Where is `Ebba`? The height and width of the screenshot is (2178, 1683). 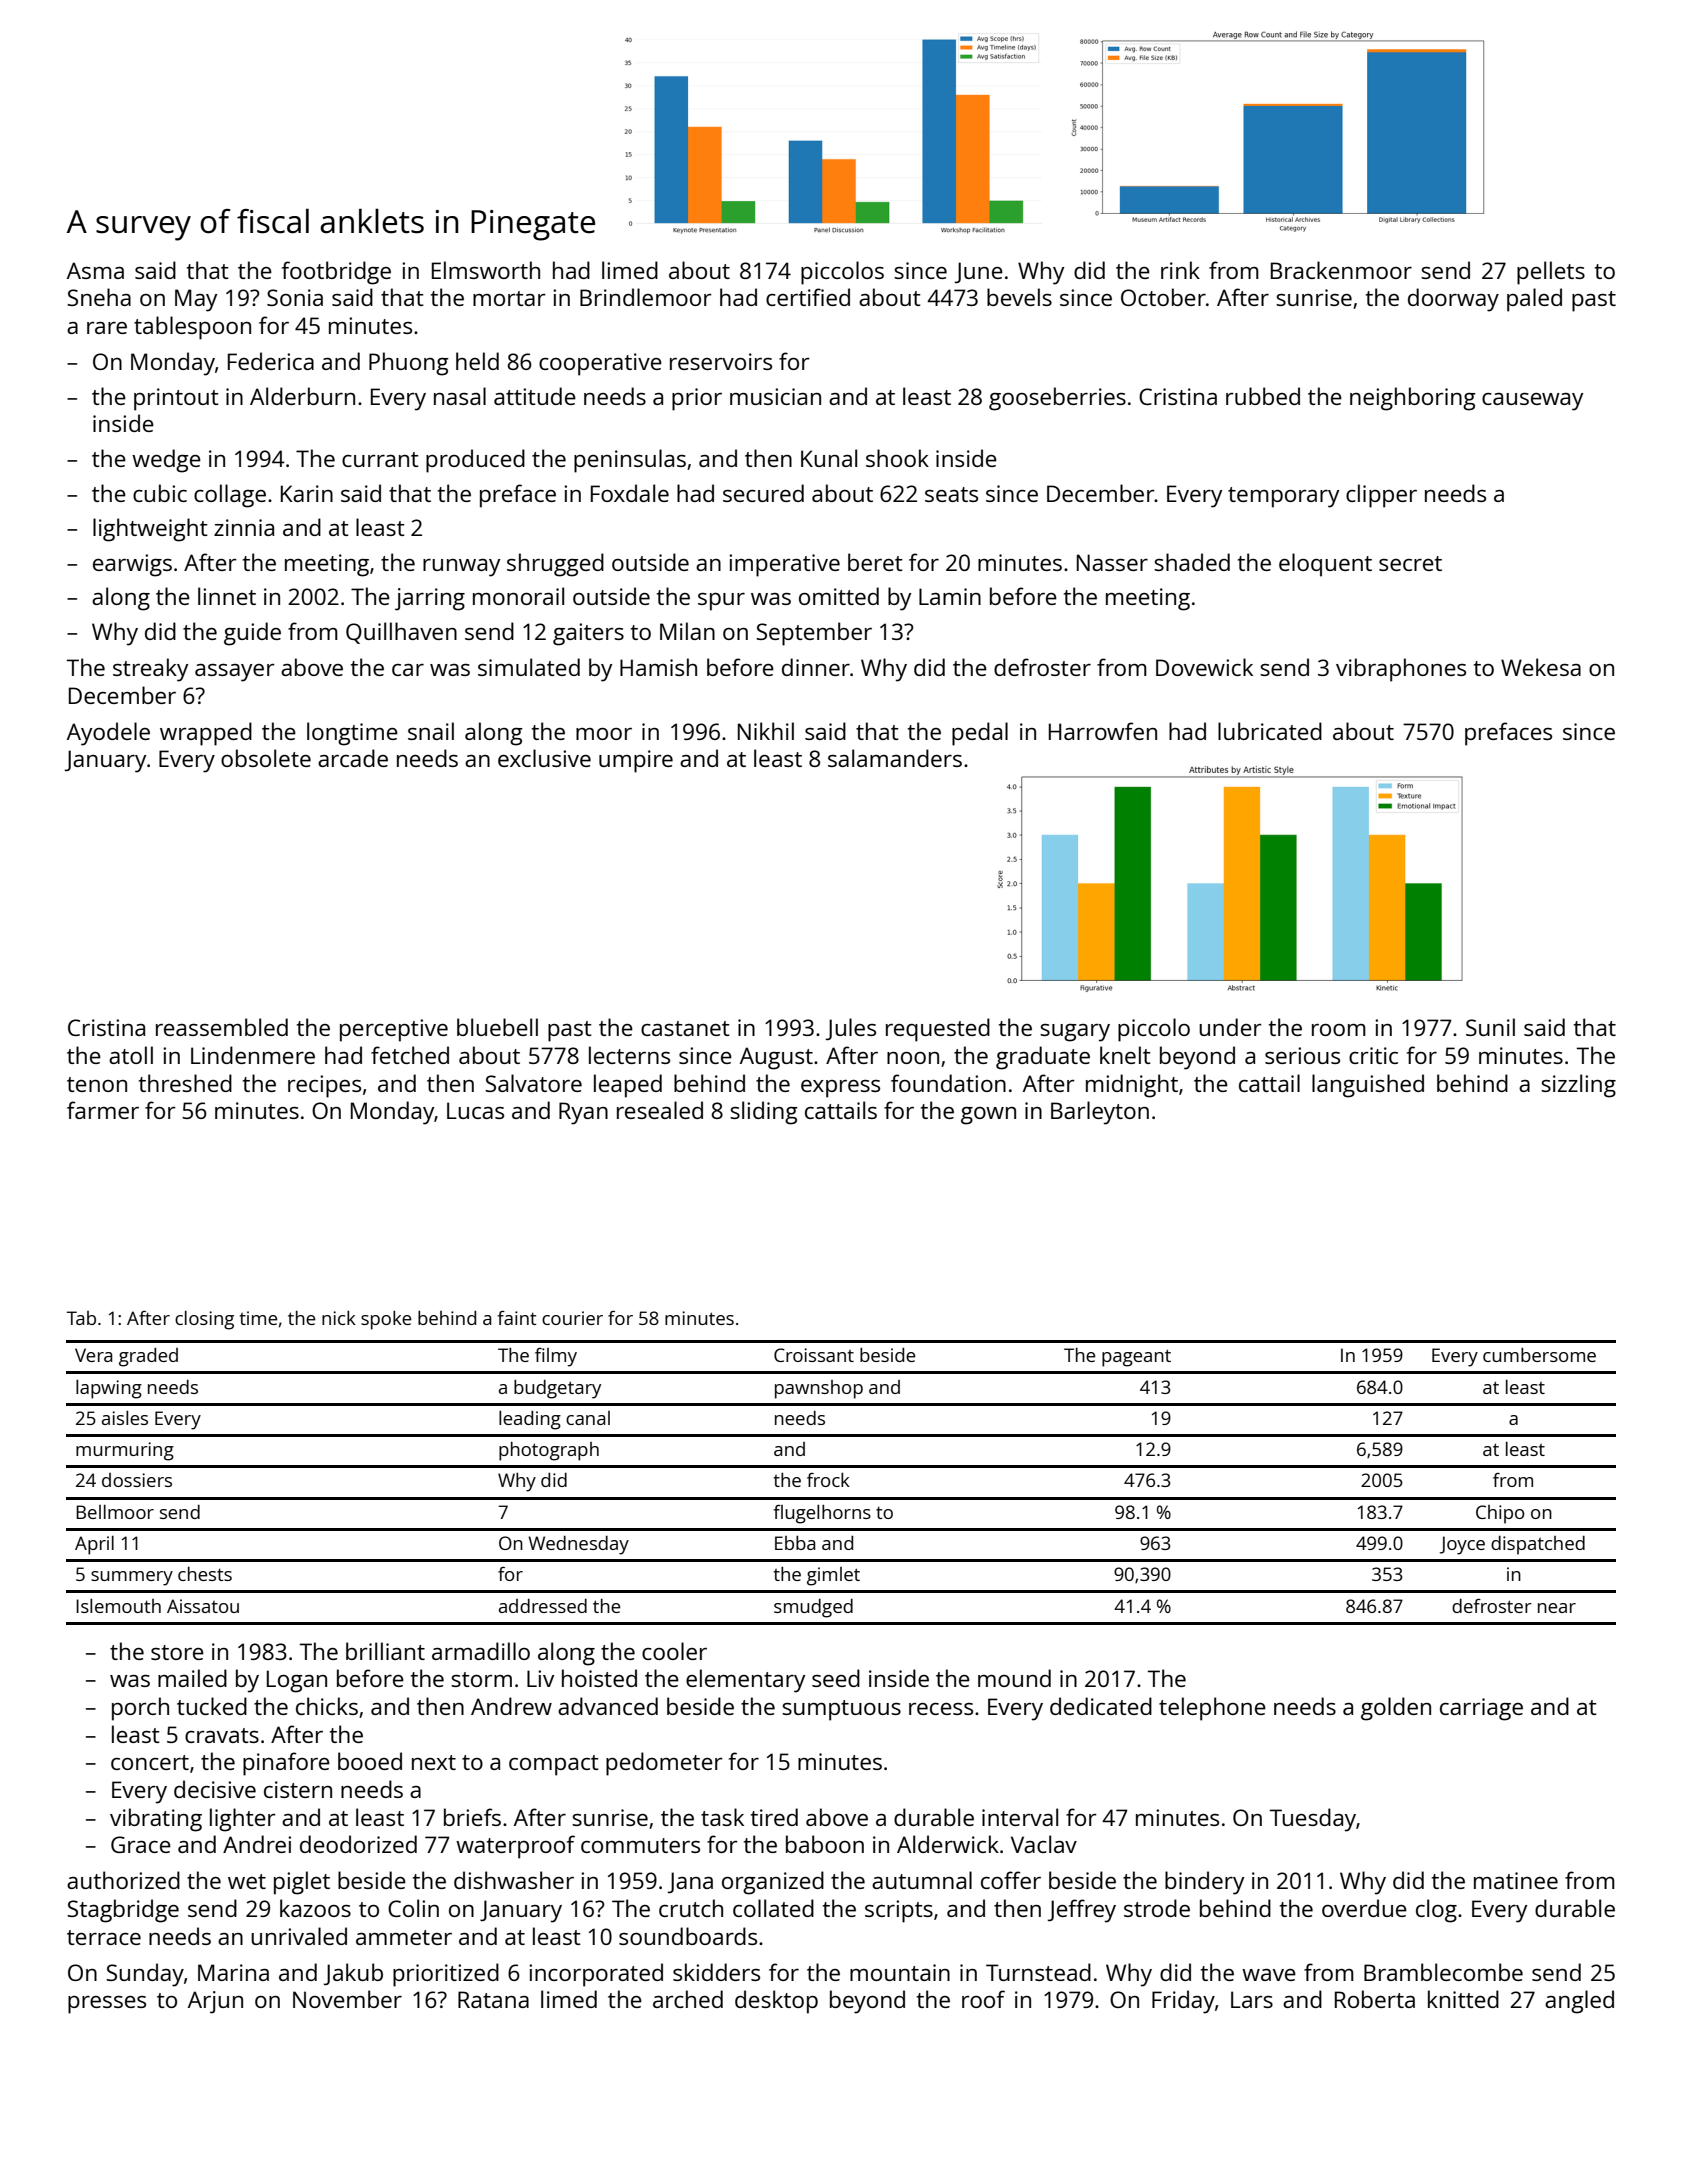 Ebba is located at coordinates (795, 1543).
